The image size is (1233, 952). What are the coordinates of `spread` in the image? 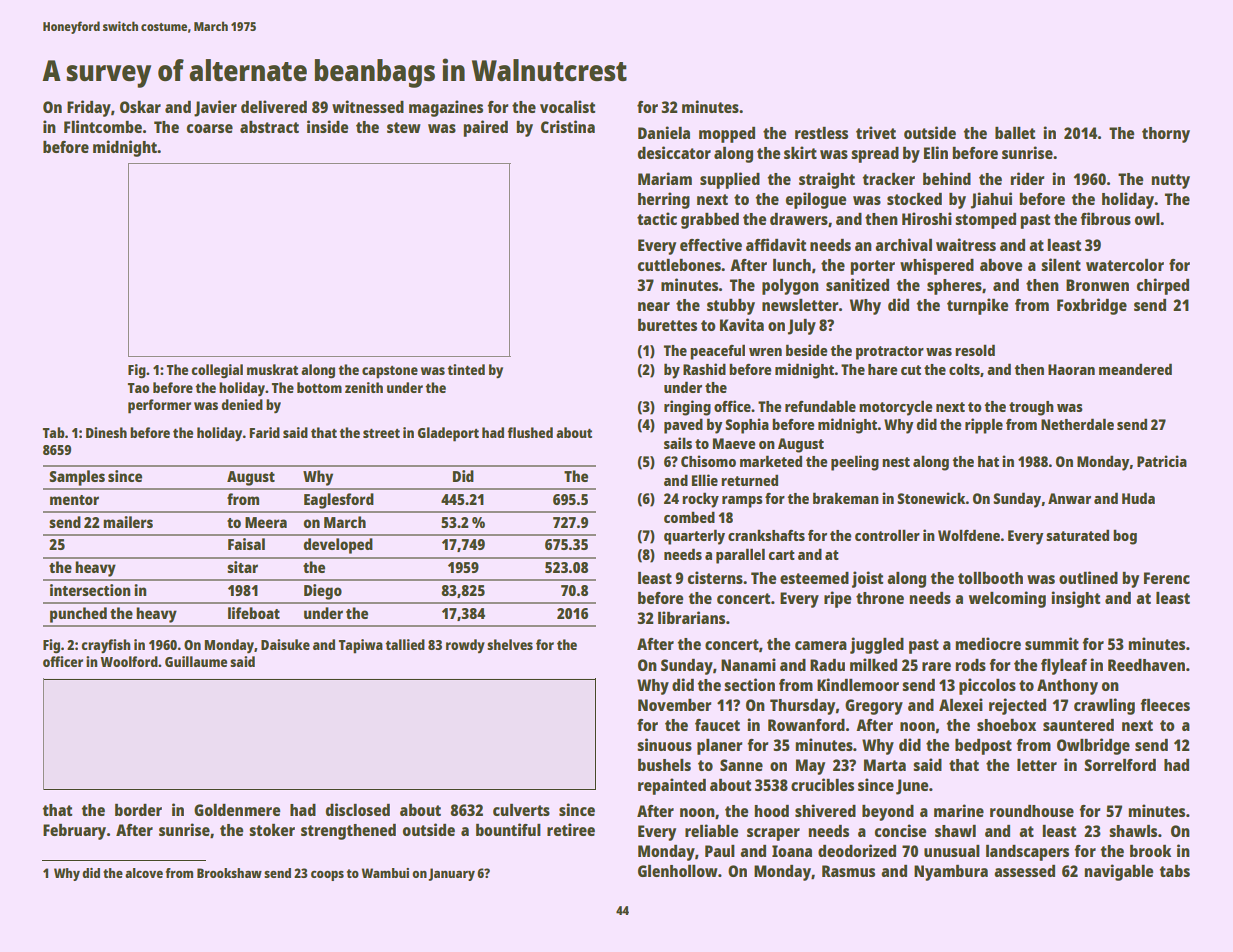 It's located at (875, 155).
